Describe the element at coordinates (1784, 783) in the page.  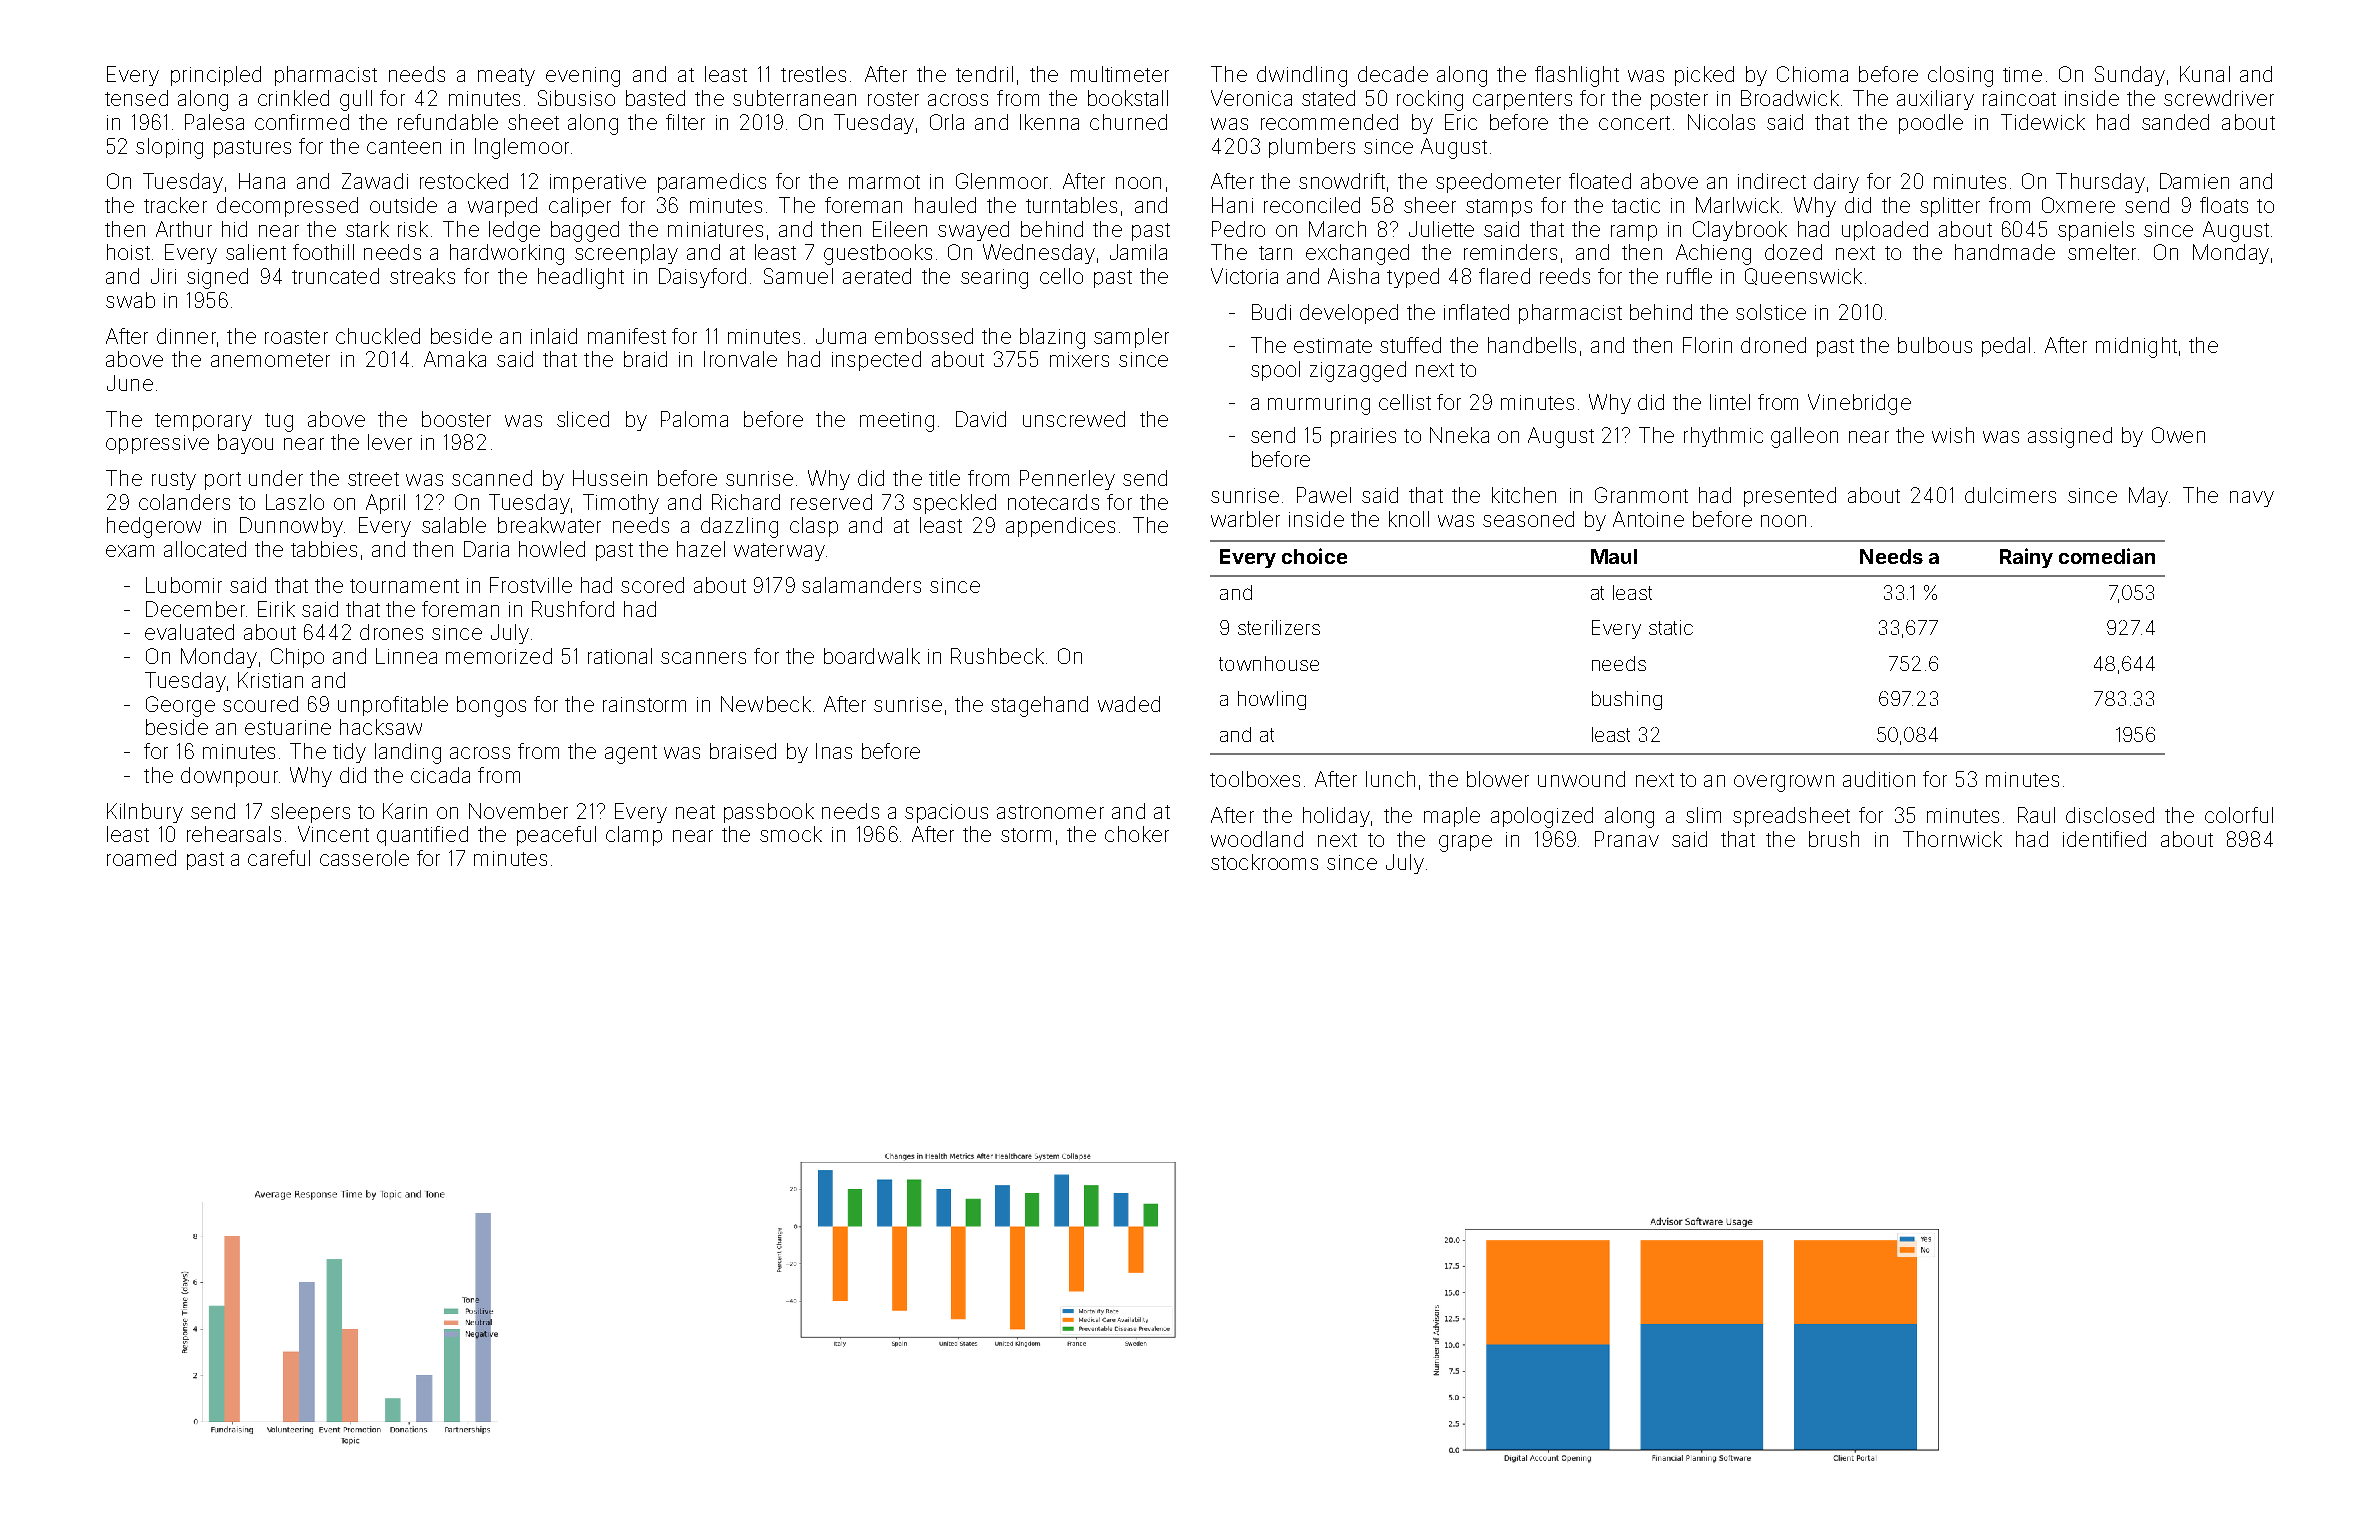
I see `overgrown` at that location.
